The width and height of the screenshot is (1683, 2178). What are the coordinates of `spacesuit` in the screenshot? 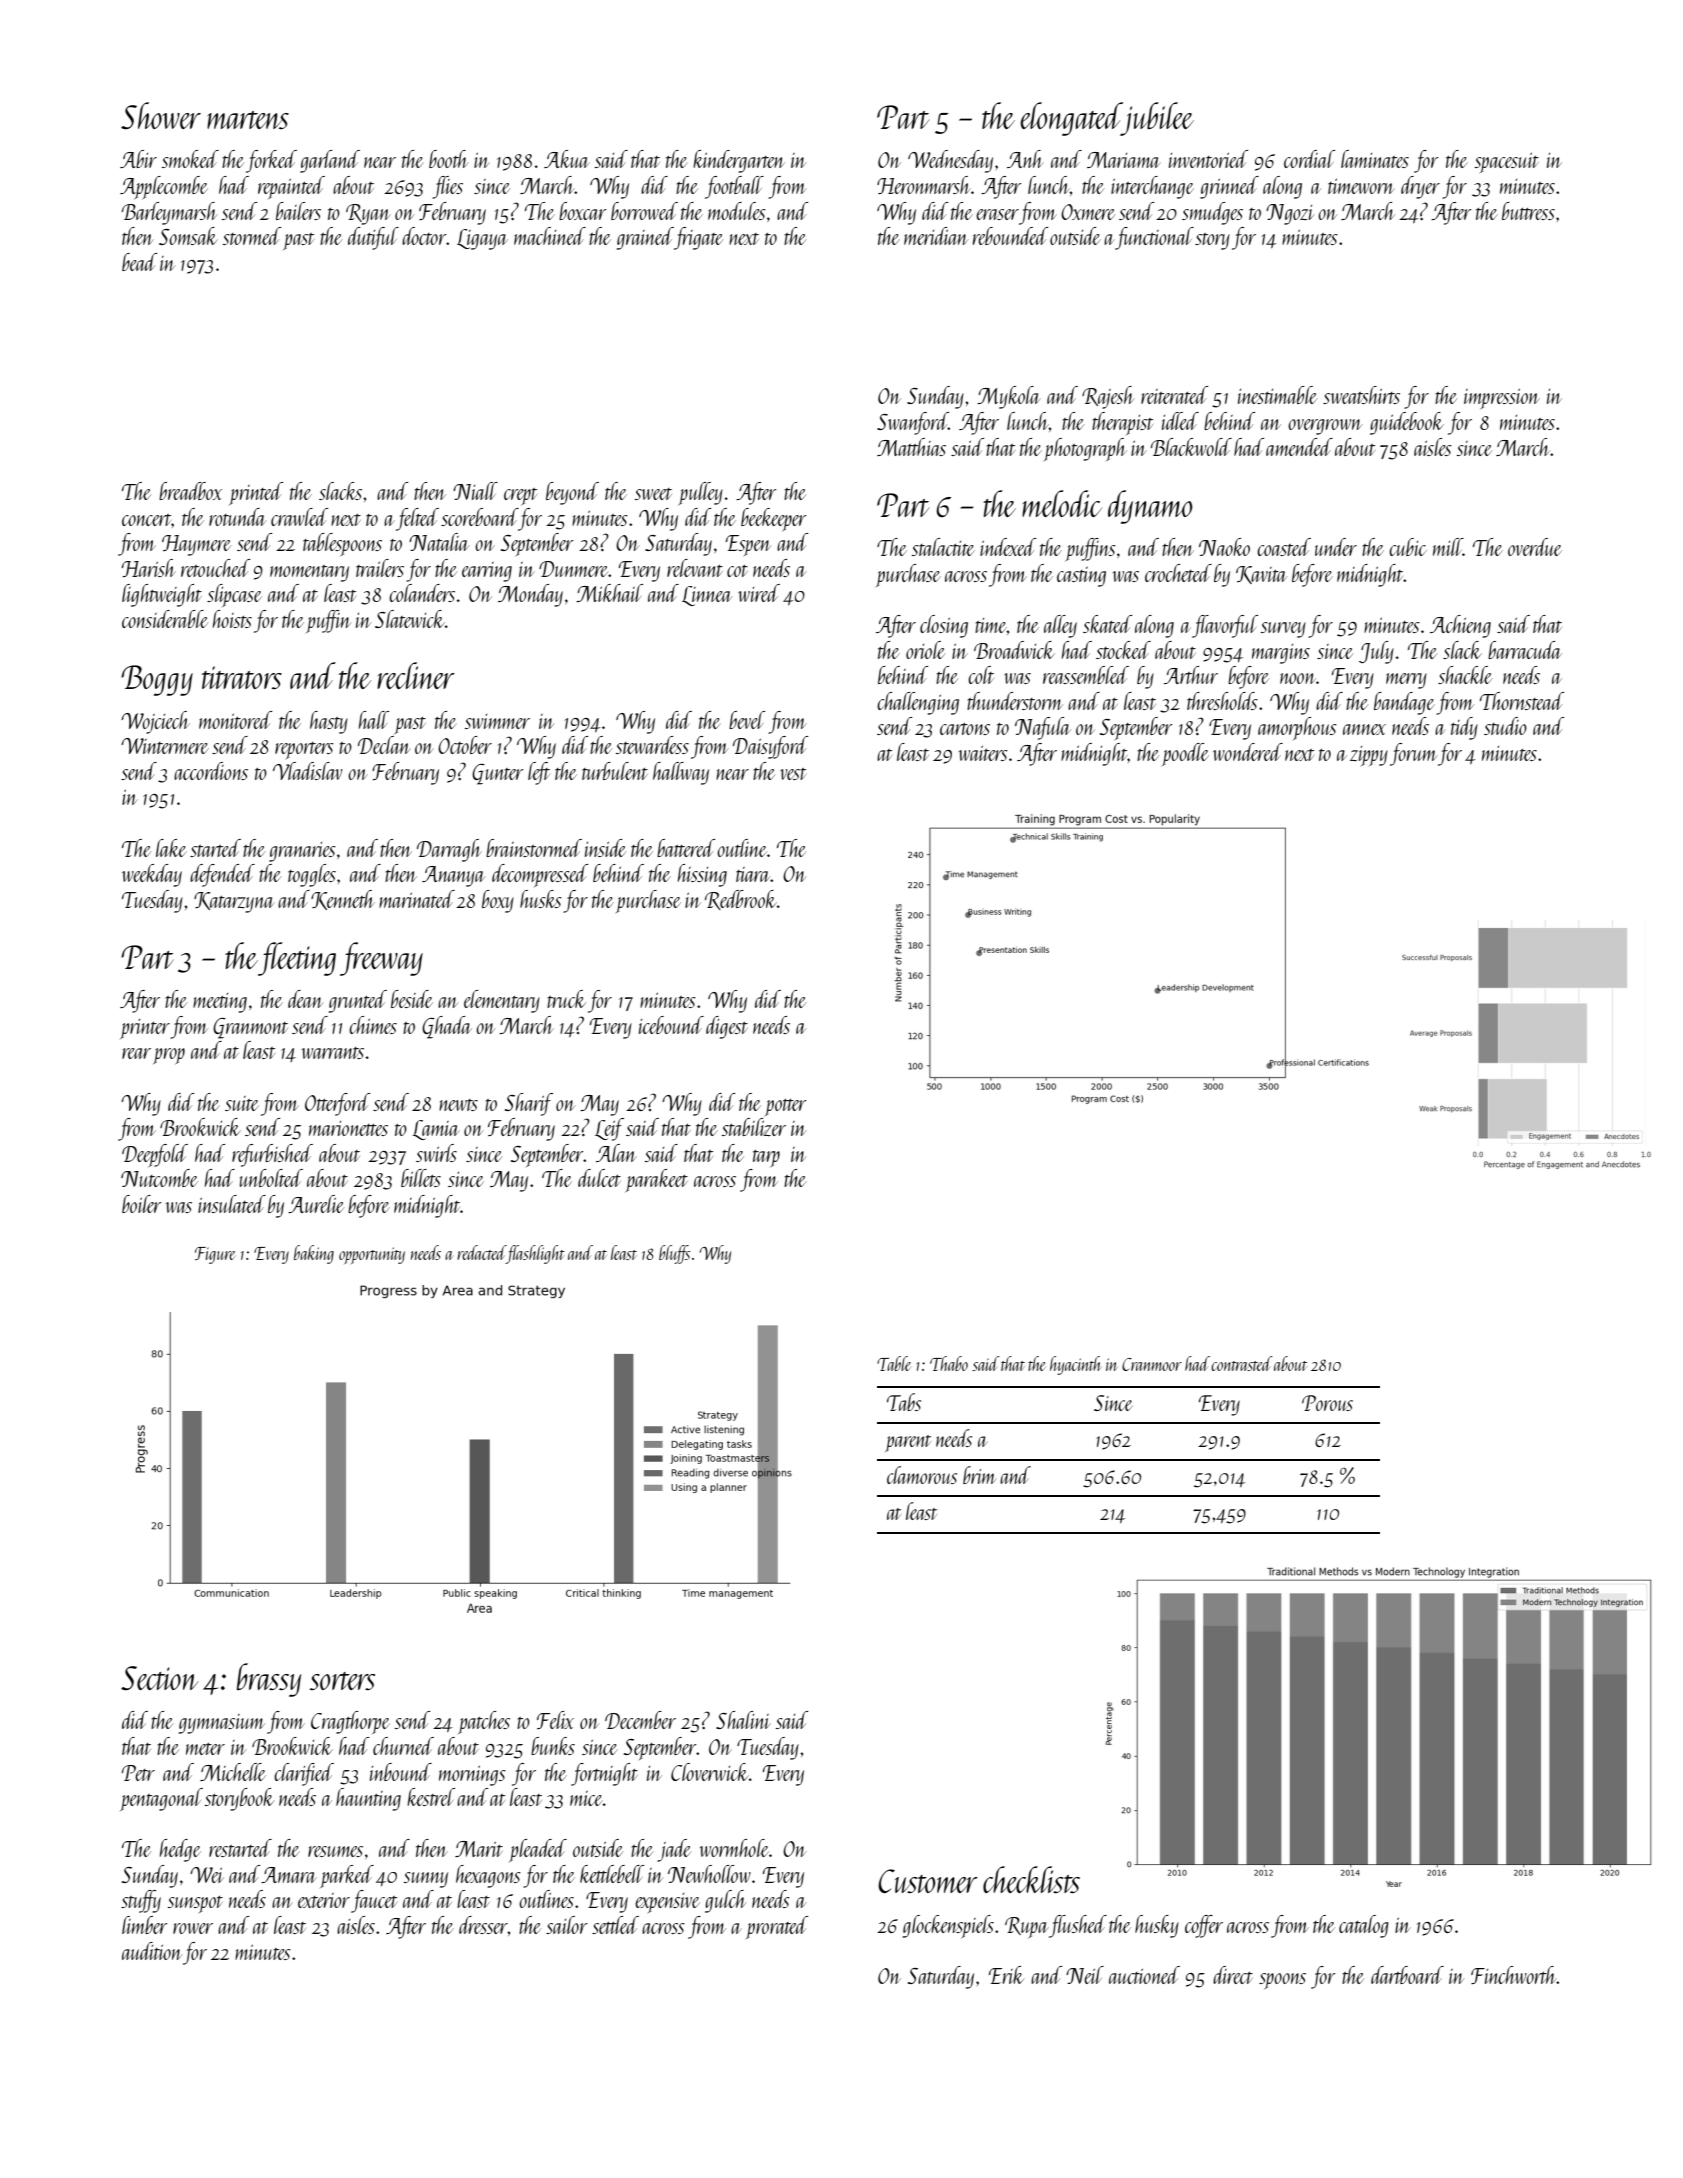 It's located at (1507, 163).
